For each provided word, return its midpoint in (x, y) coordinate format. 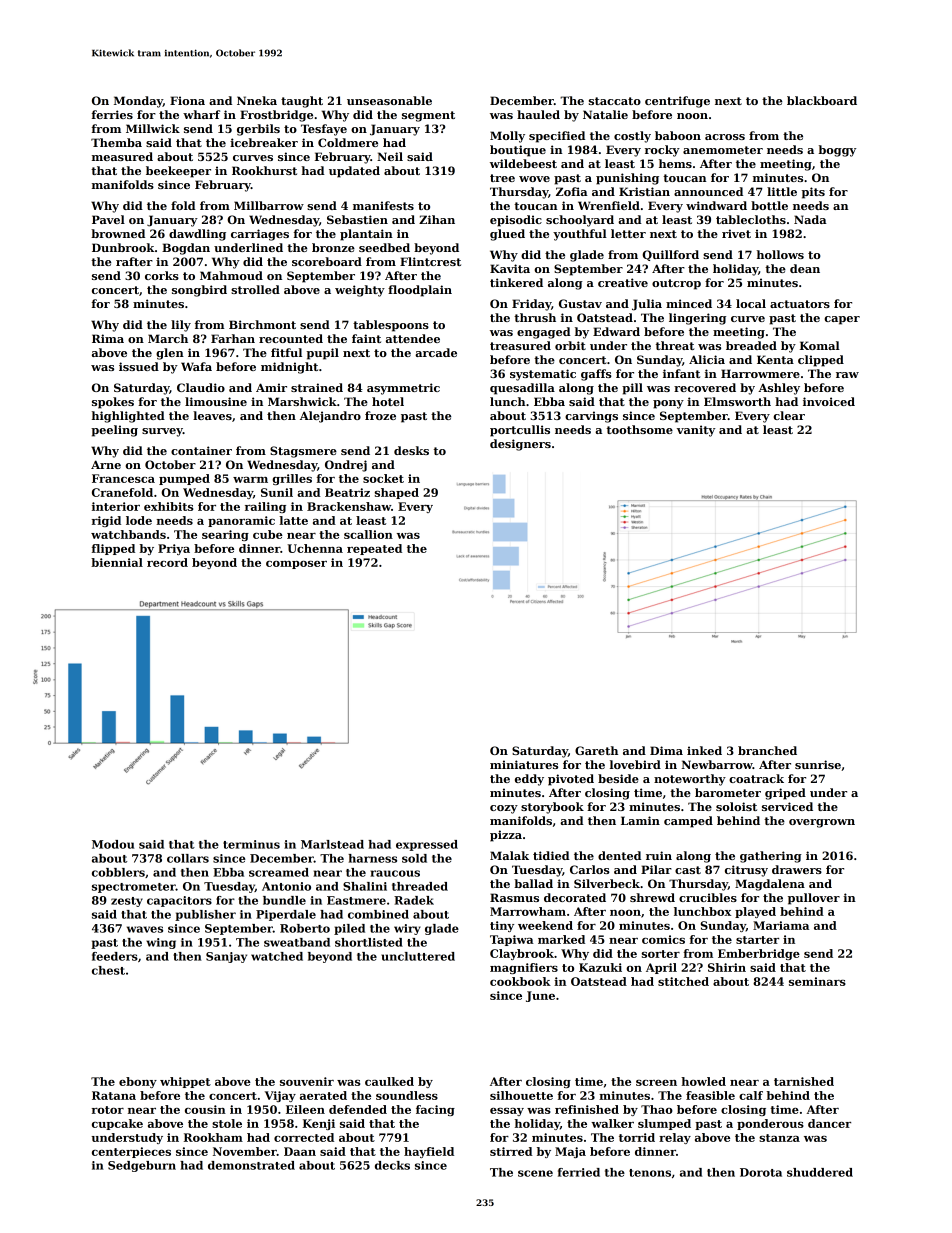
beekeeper (178, 172)
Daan (300, 1151)
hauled (538, 114)
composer (296, 565)
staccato (615, 101)
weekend (545, 925)
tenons (650, 1173)
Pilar (656, 869)
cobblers (118, 872)
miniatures (524, 764)
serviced (787, 806)
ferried (579, 1172)
